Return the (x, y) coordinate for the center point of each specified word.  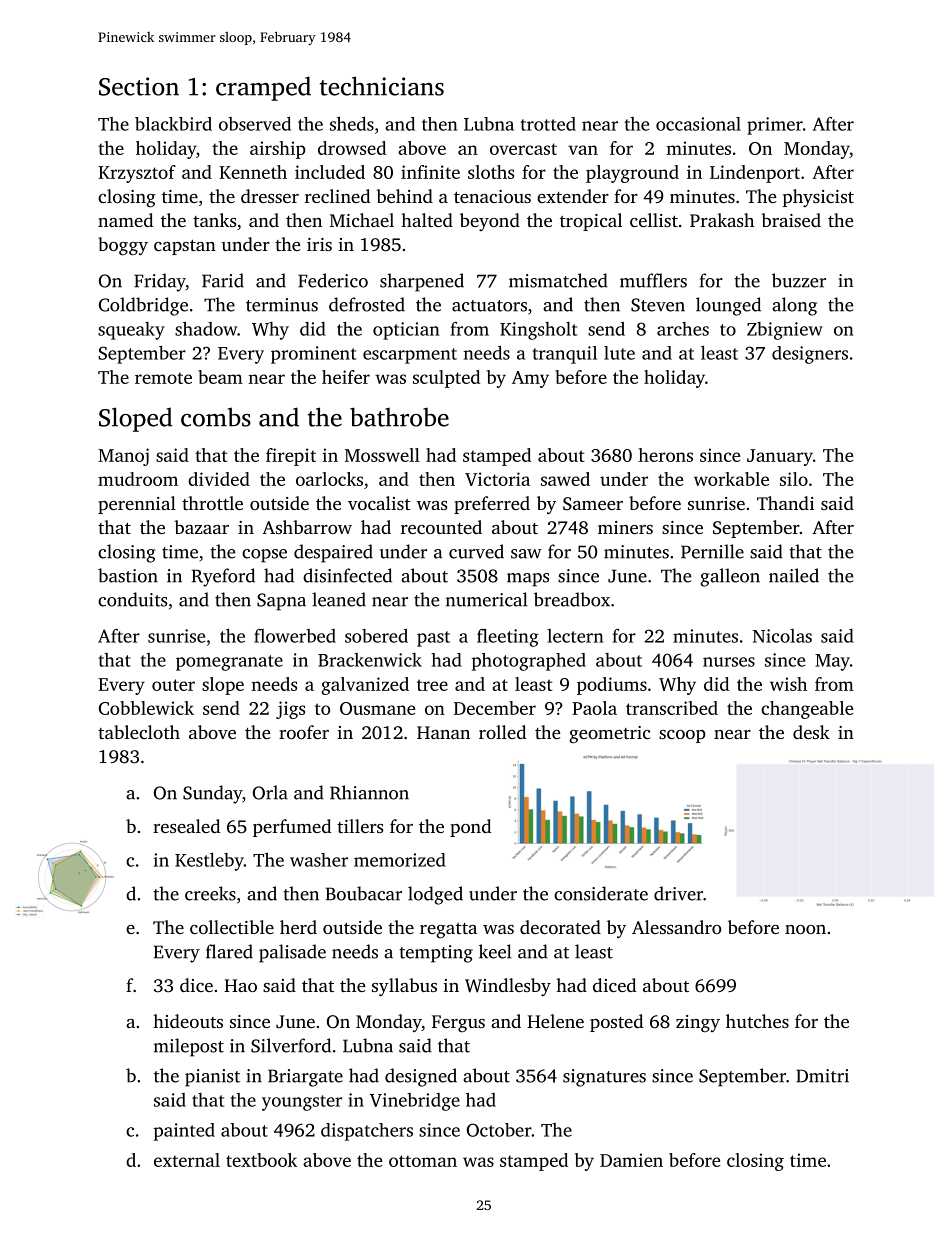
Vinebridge (415, 1102)
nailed (794, 575)
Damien (631, 1160)
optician (406, 331)
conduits (132, 599)
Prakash (722, 220)
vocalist (379, 503)
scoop (682, 736)
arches (683, 329)
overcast (523, 149)
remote (163, 378)
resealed (186, 826)
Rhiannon (369, 792)
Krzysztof (137, 174)
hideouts (188, 1021)
